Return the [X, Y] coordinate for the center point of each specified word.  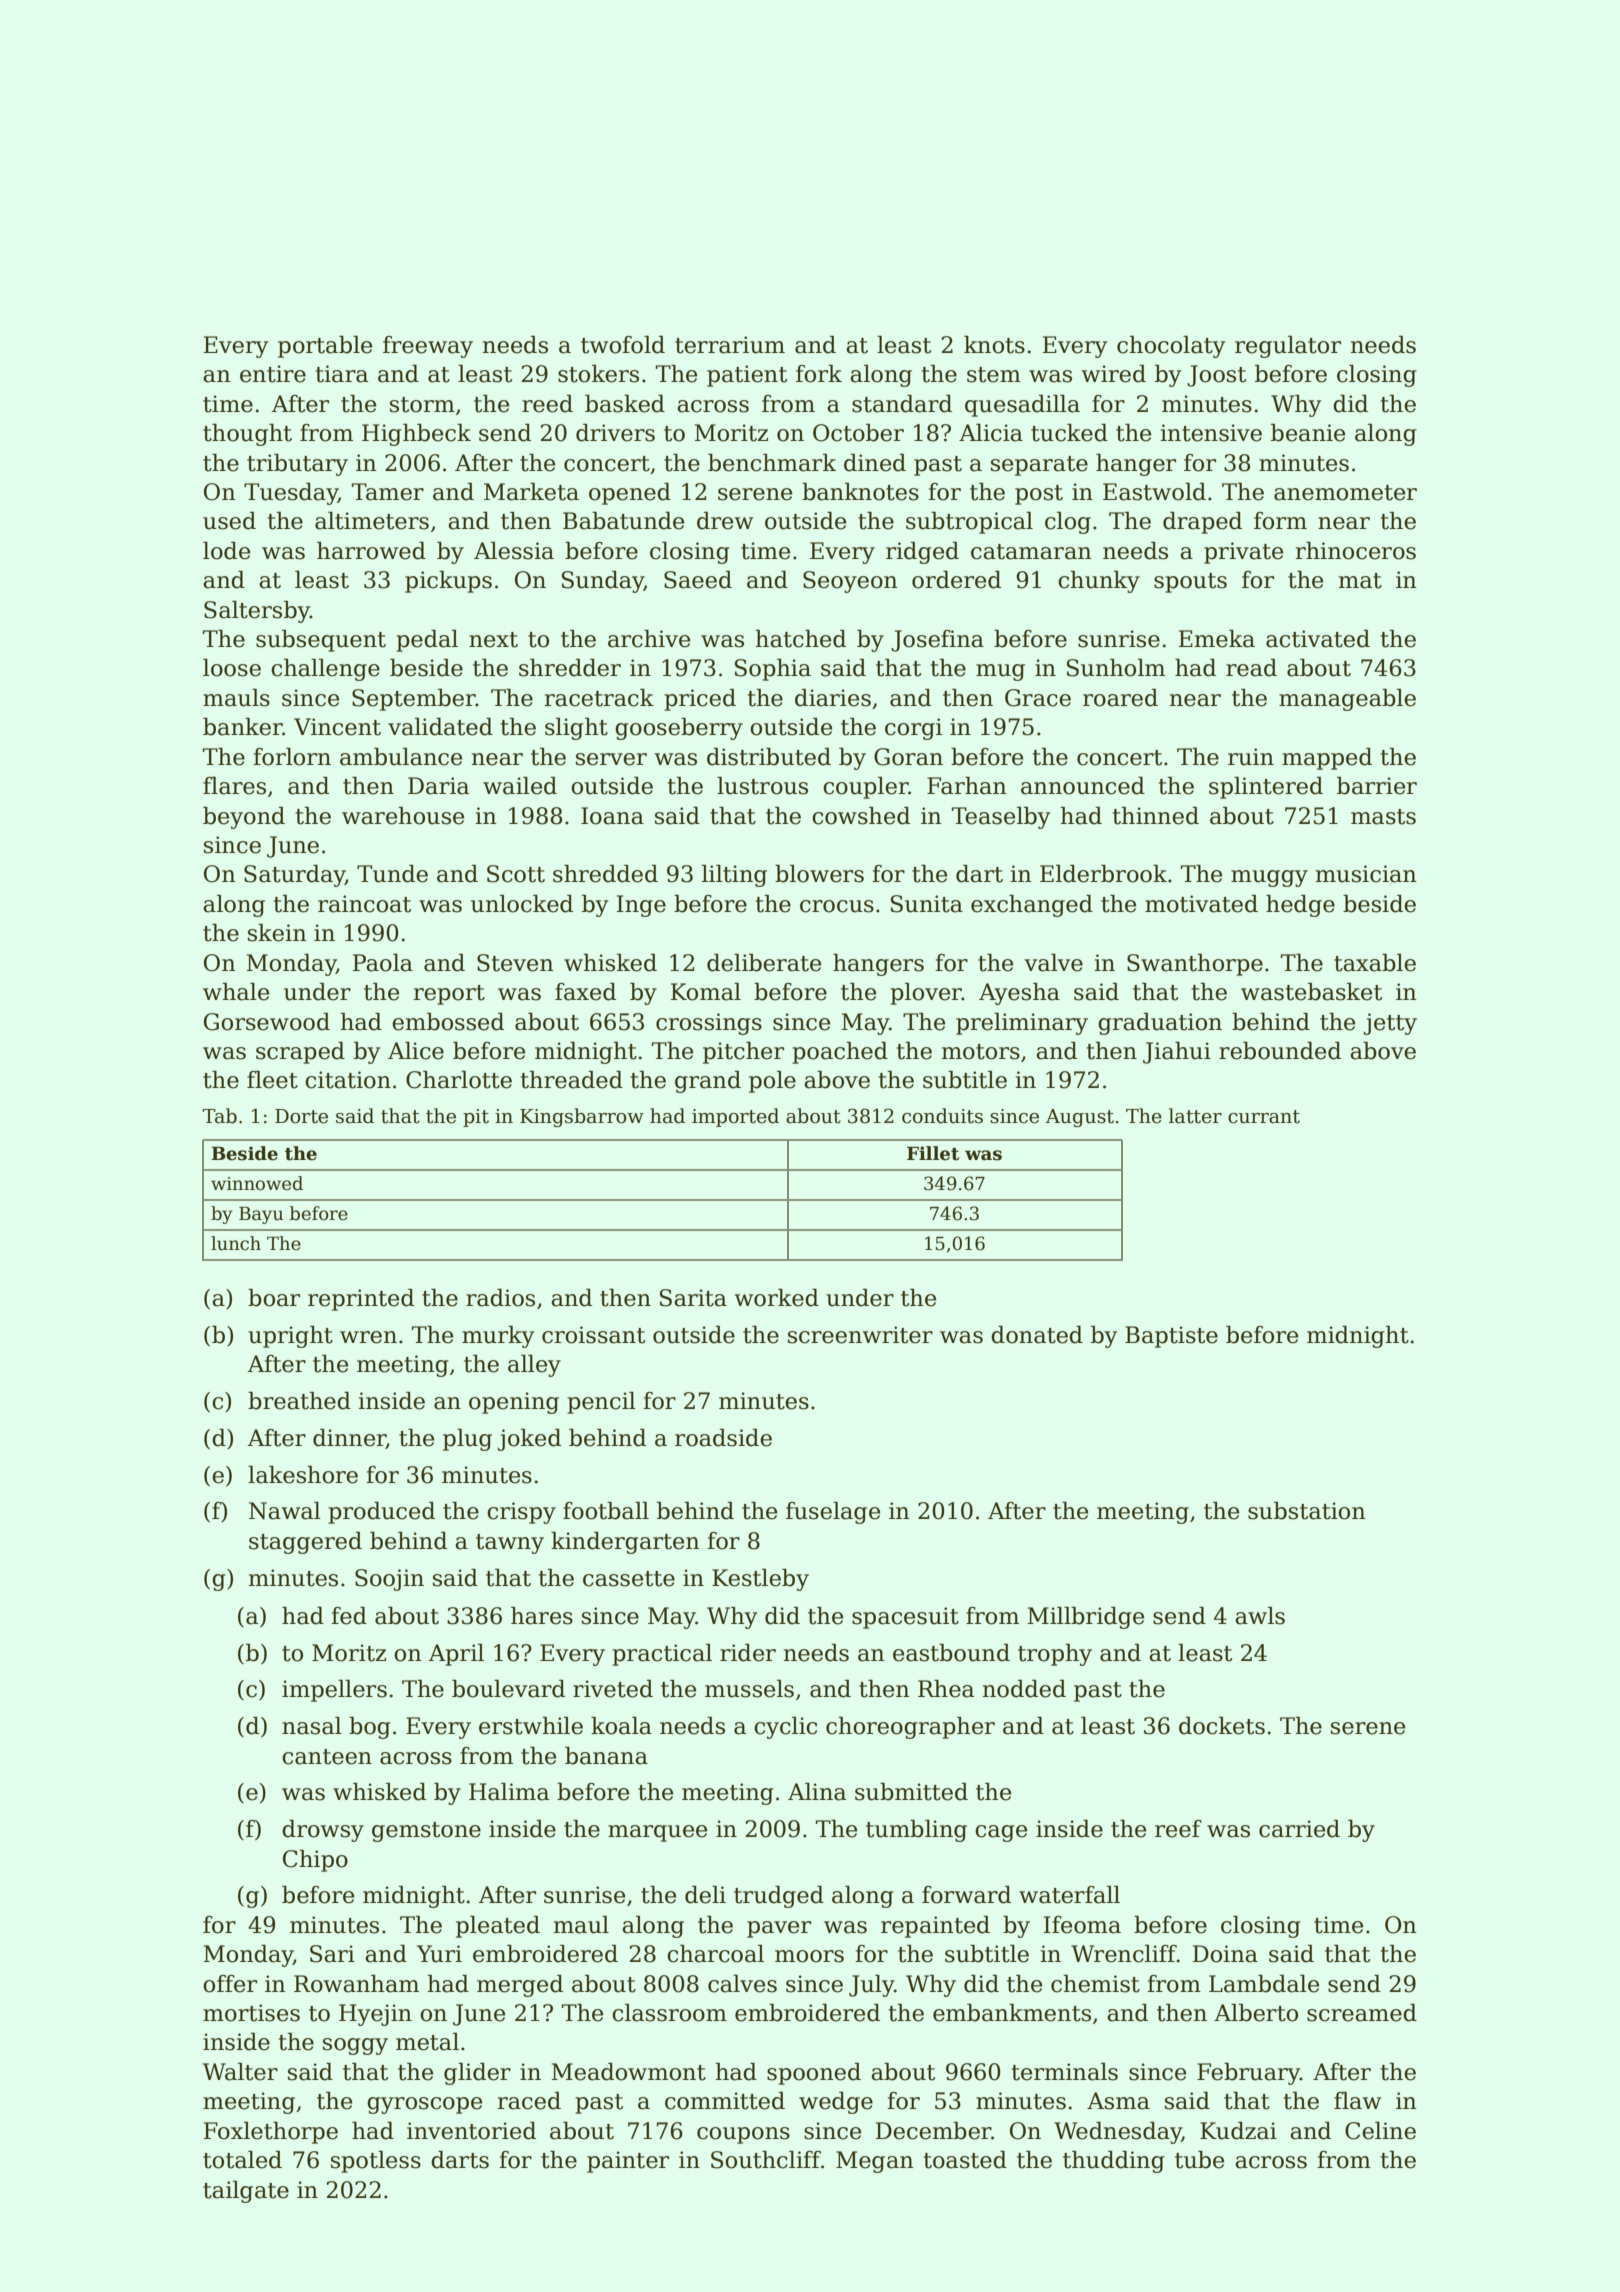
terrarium [730, 345]
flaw [1357, 2101]
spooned [814, 2074]
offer [230, 1984]
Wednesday [1118, 2133]
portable [325, 347]
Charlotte [459, 1080]
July [871, 1986]
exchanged [1032, 906]
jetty [1390, 1024]
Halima [509, 1792]
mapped [1327, 759]
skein [277, 933]
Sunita [927, 904]
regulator [1288, 347]
